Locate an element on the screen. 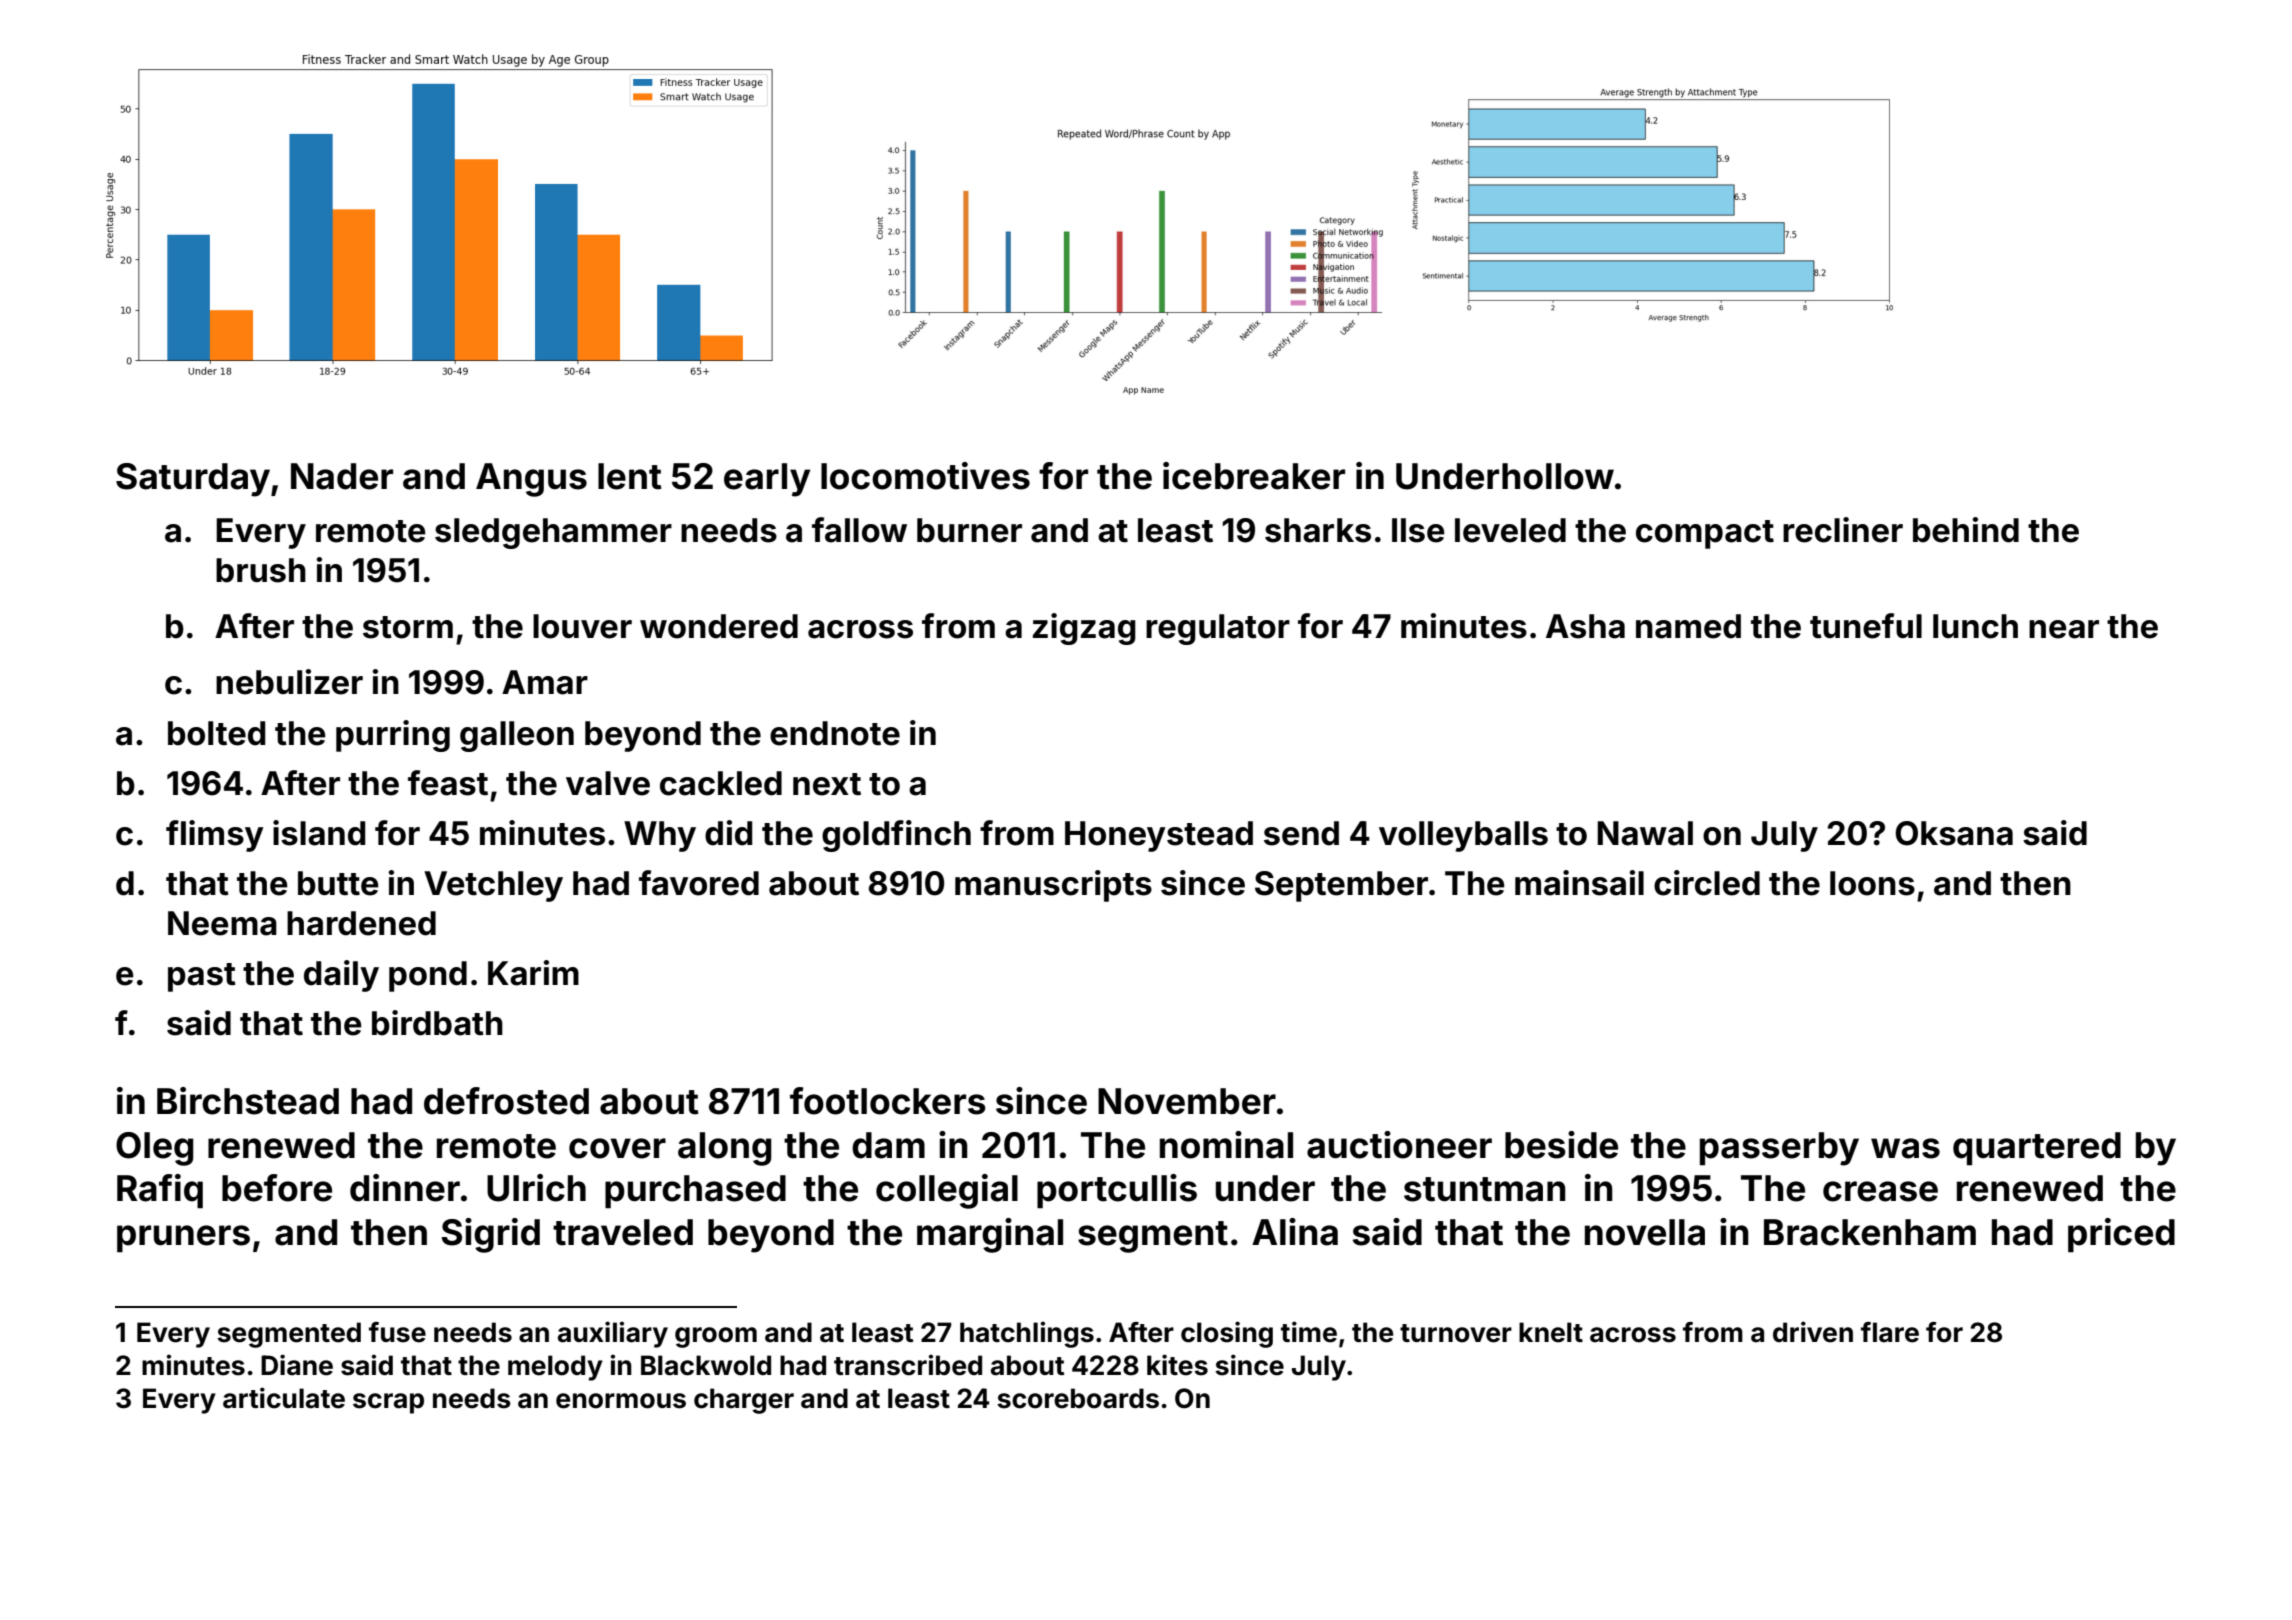 The height and width of the screenshot is (1620, 2292). enormous is located at coordinates (621, 1401).
